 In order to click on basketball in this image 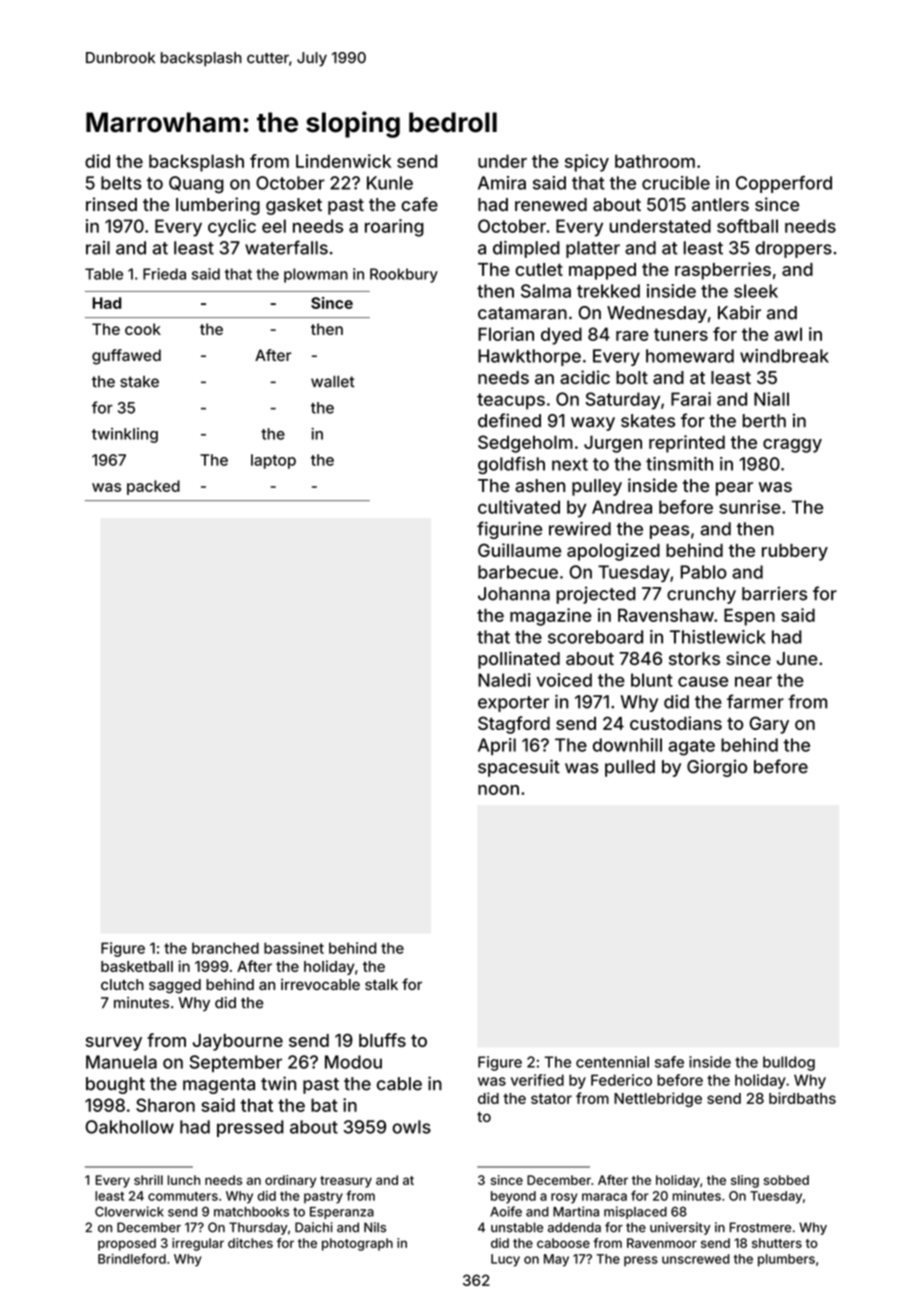, I will do `click(137, 966)`.
